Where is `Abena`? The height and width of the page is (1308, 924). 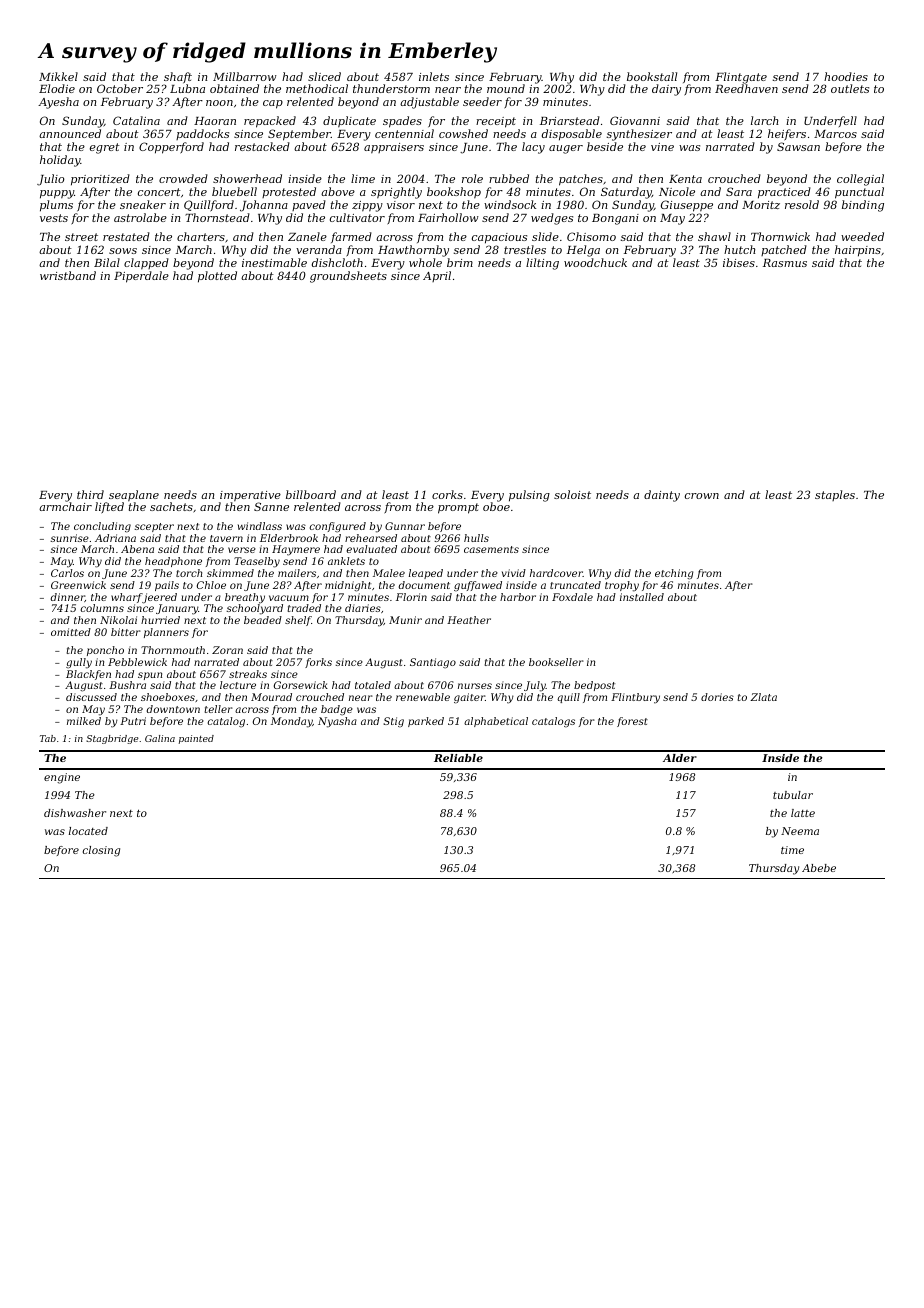 Abena is located at coordinates (137, 549).
